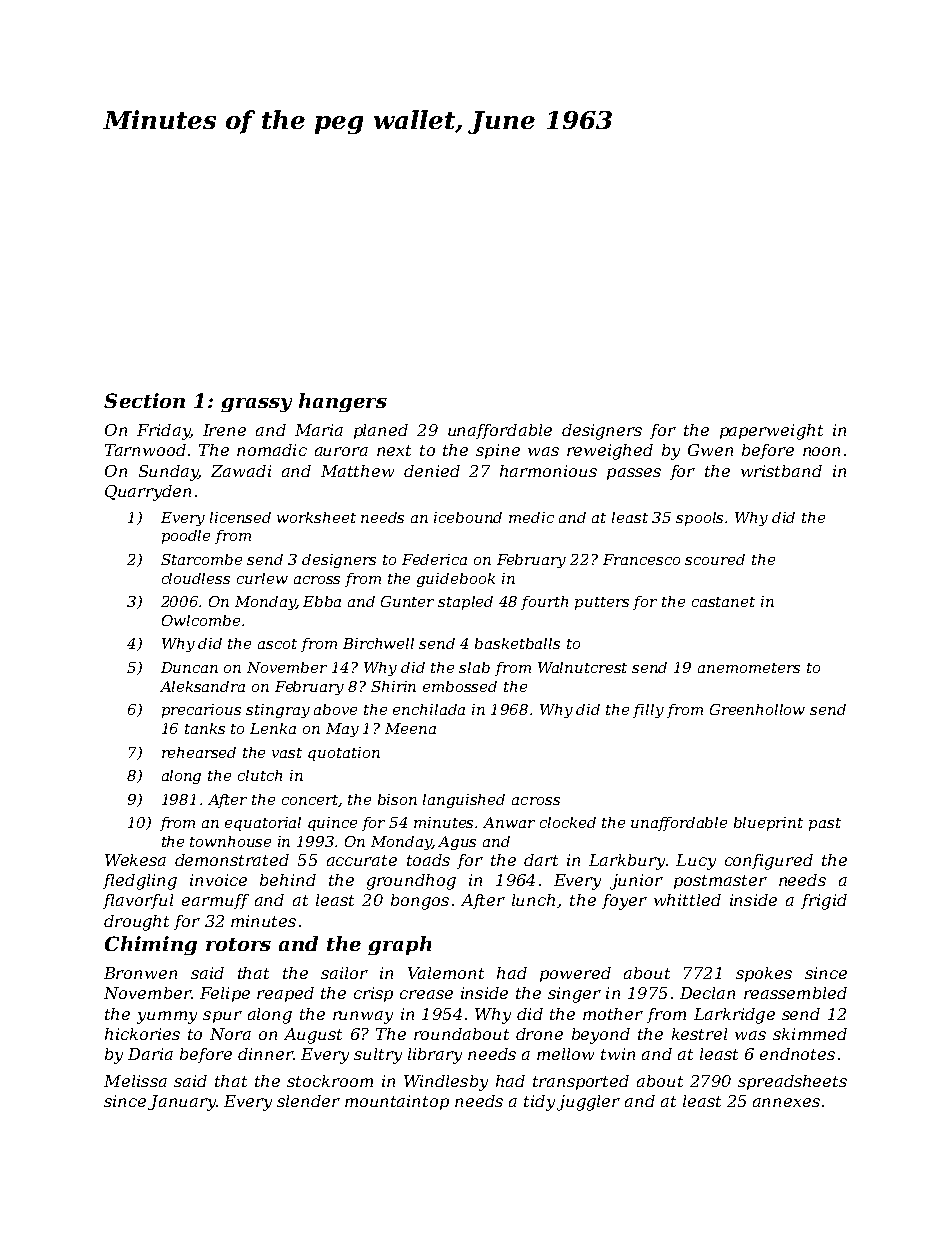 The image size is (952, 1233). Describe the element at coordinates (260, 775) in the document. I see `clutch` at that location.
